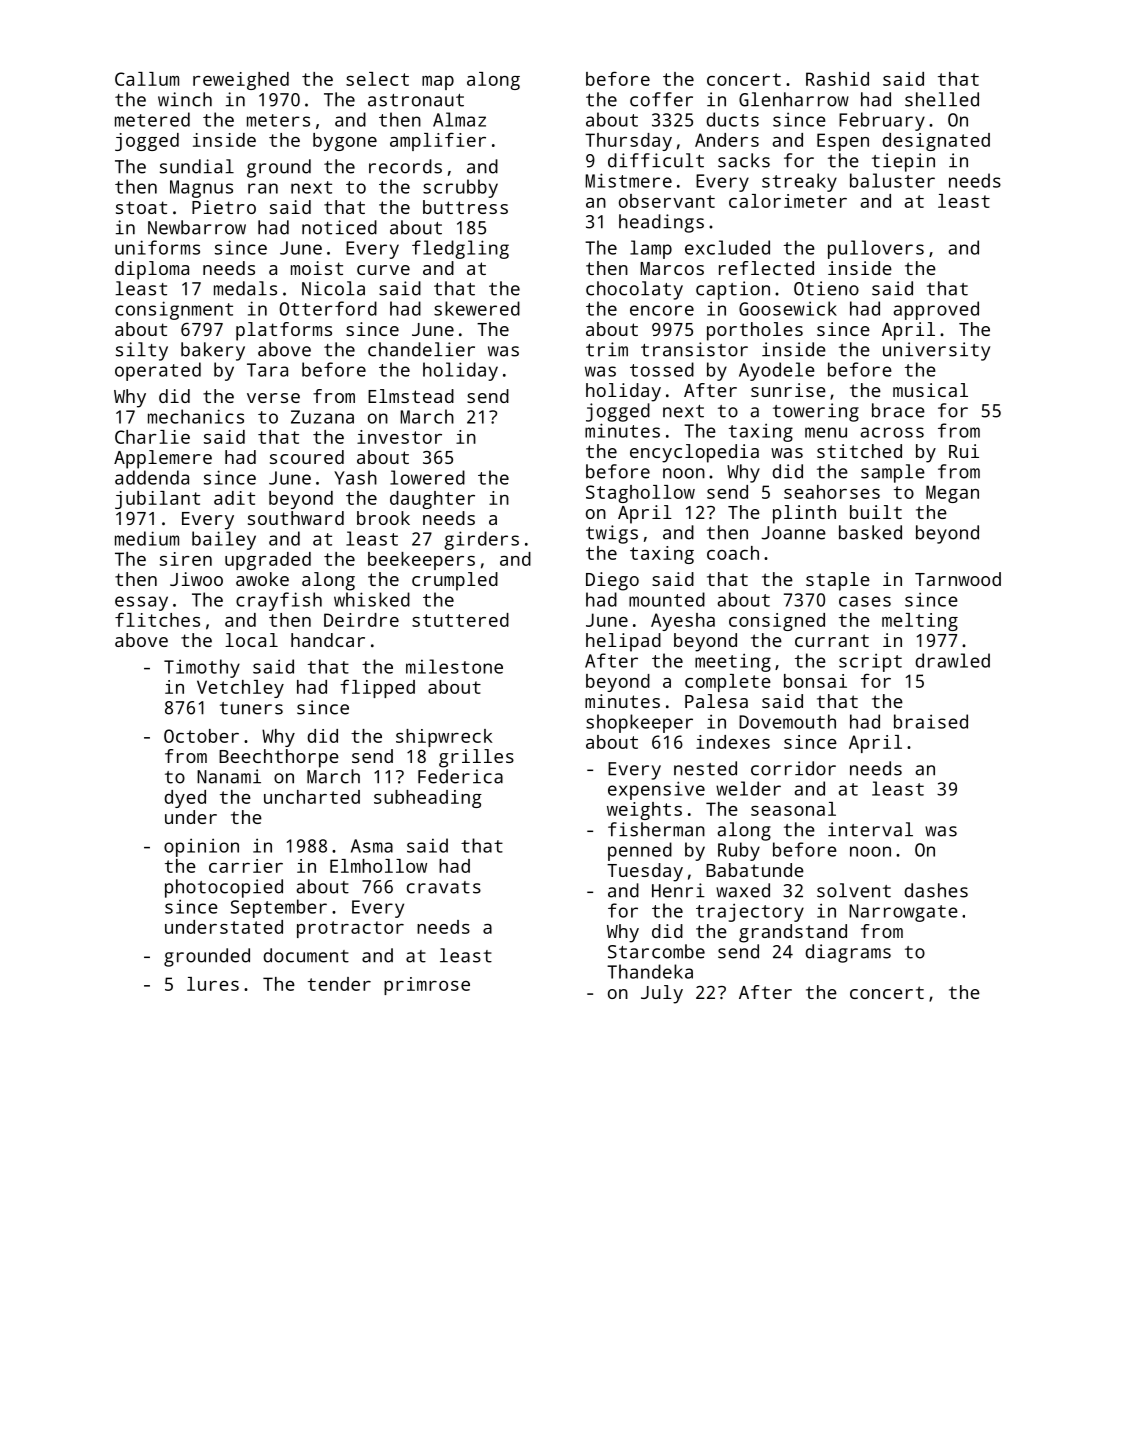  I want to click on coffer, so click(661, 99).
